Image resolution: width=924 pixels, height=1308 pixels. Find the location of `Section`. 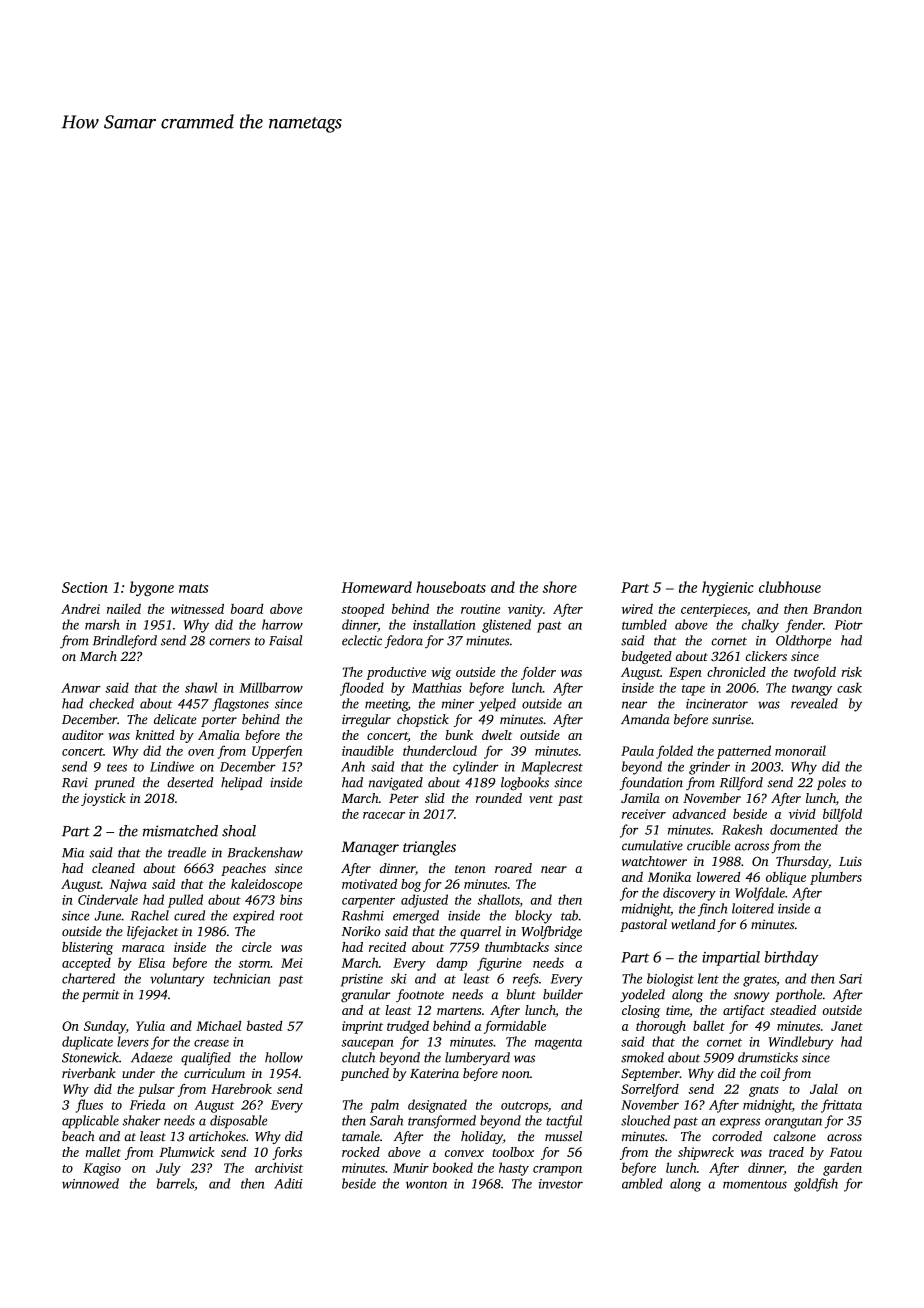

Section is located at coordinates (85, 587).
